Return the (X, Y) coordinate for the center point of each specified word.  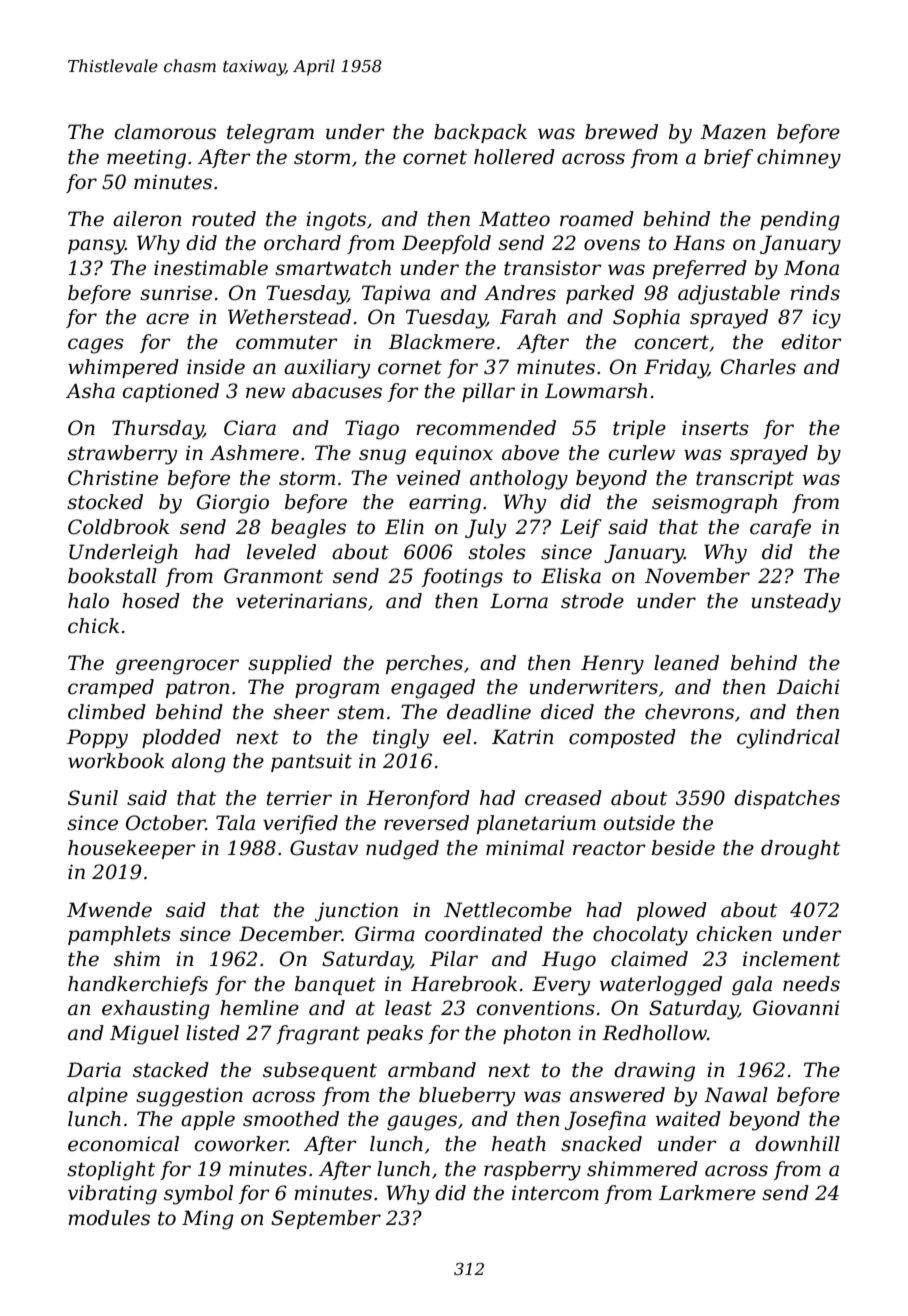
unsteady (796, 603)
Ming (208, 1220)
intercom (555, 1193)
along (199, 763)
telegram (270, 134)
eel (457, 737)
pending (800, 221)
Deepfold (446, 244)
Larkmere (707, 1193)
